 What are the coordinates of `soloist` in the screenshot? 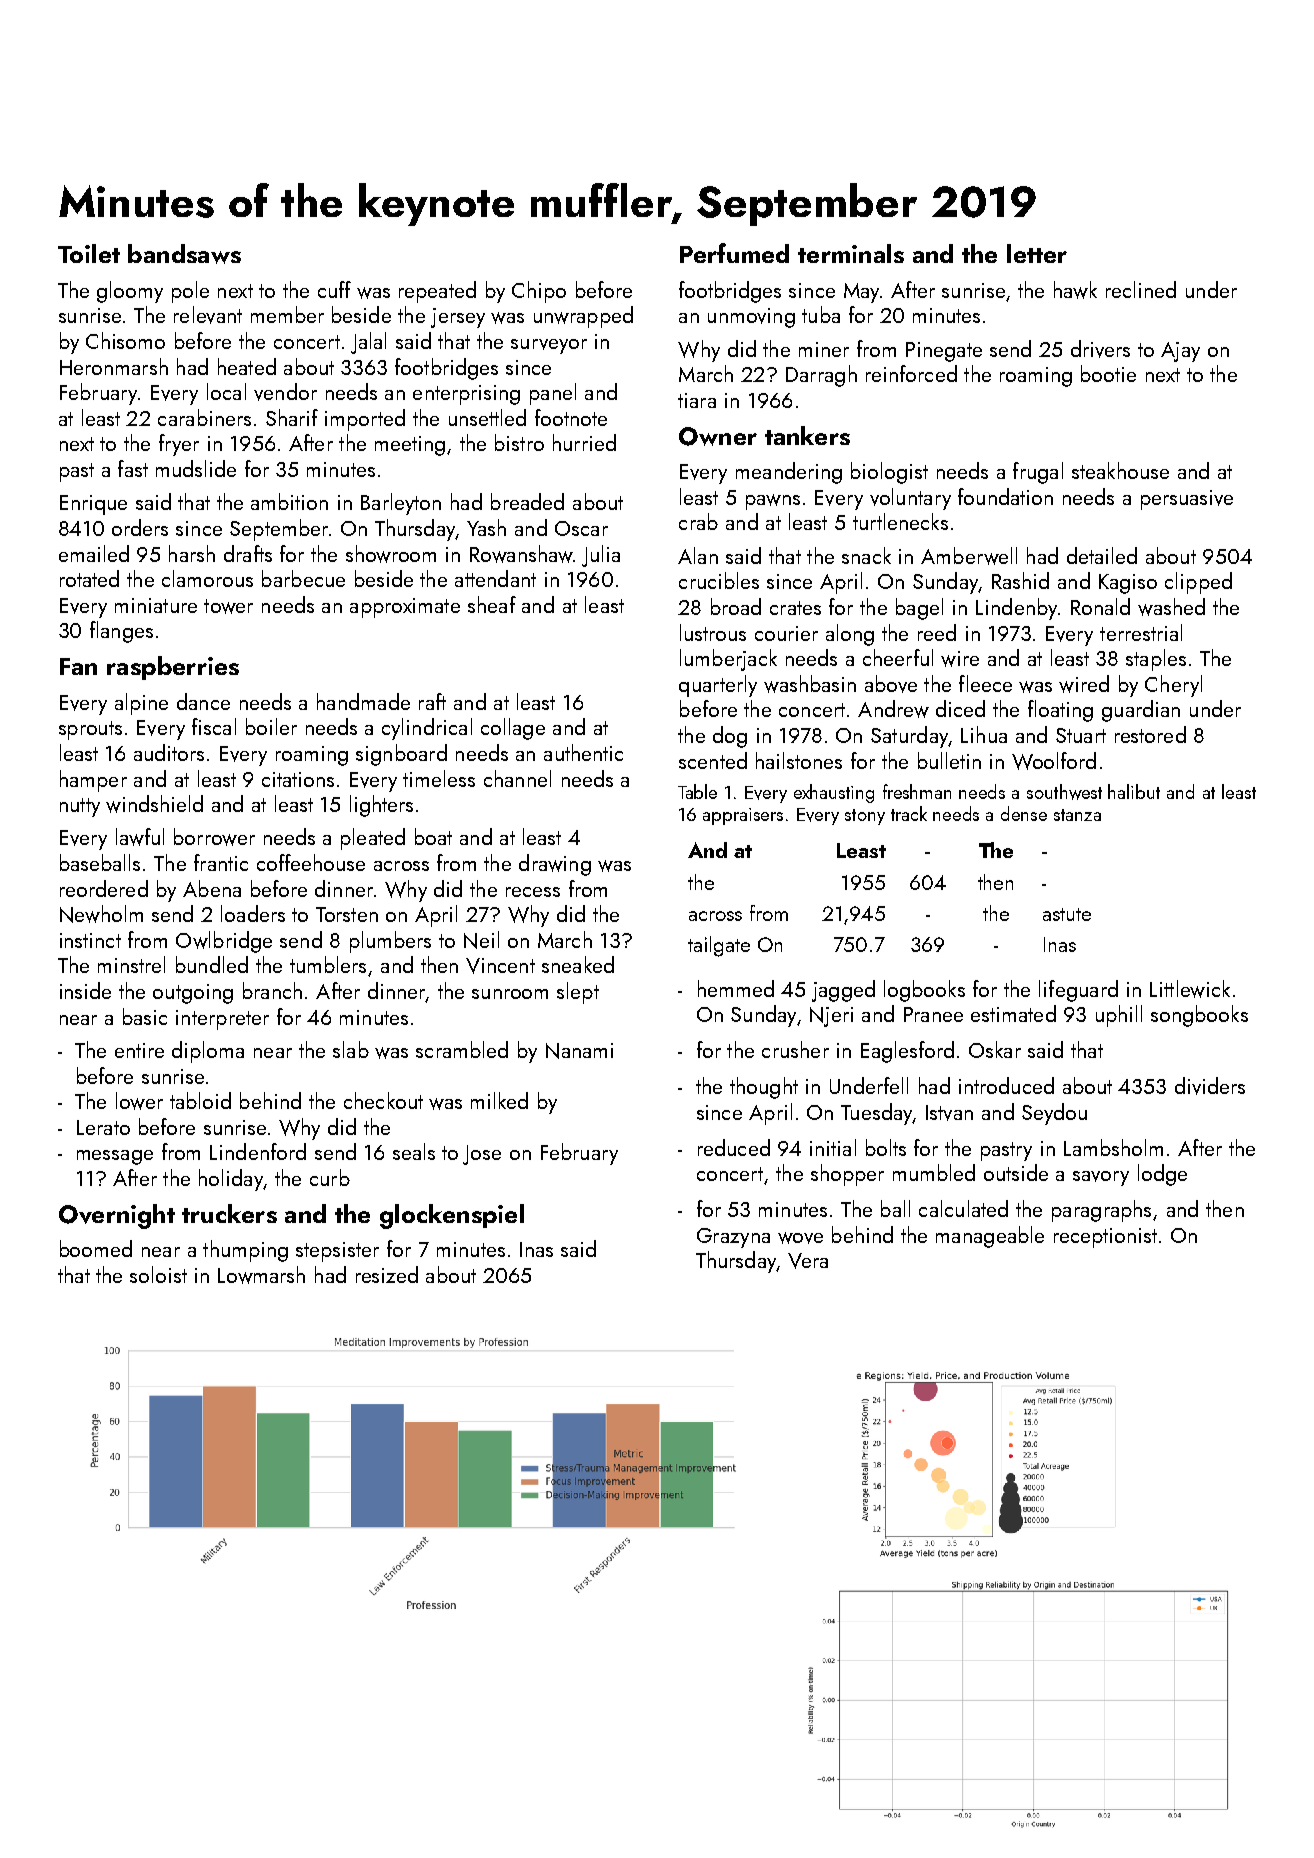 It's located at (158, 1274).
